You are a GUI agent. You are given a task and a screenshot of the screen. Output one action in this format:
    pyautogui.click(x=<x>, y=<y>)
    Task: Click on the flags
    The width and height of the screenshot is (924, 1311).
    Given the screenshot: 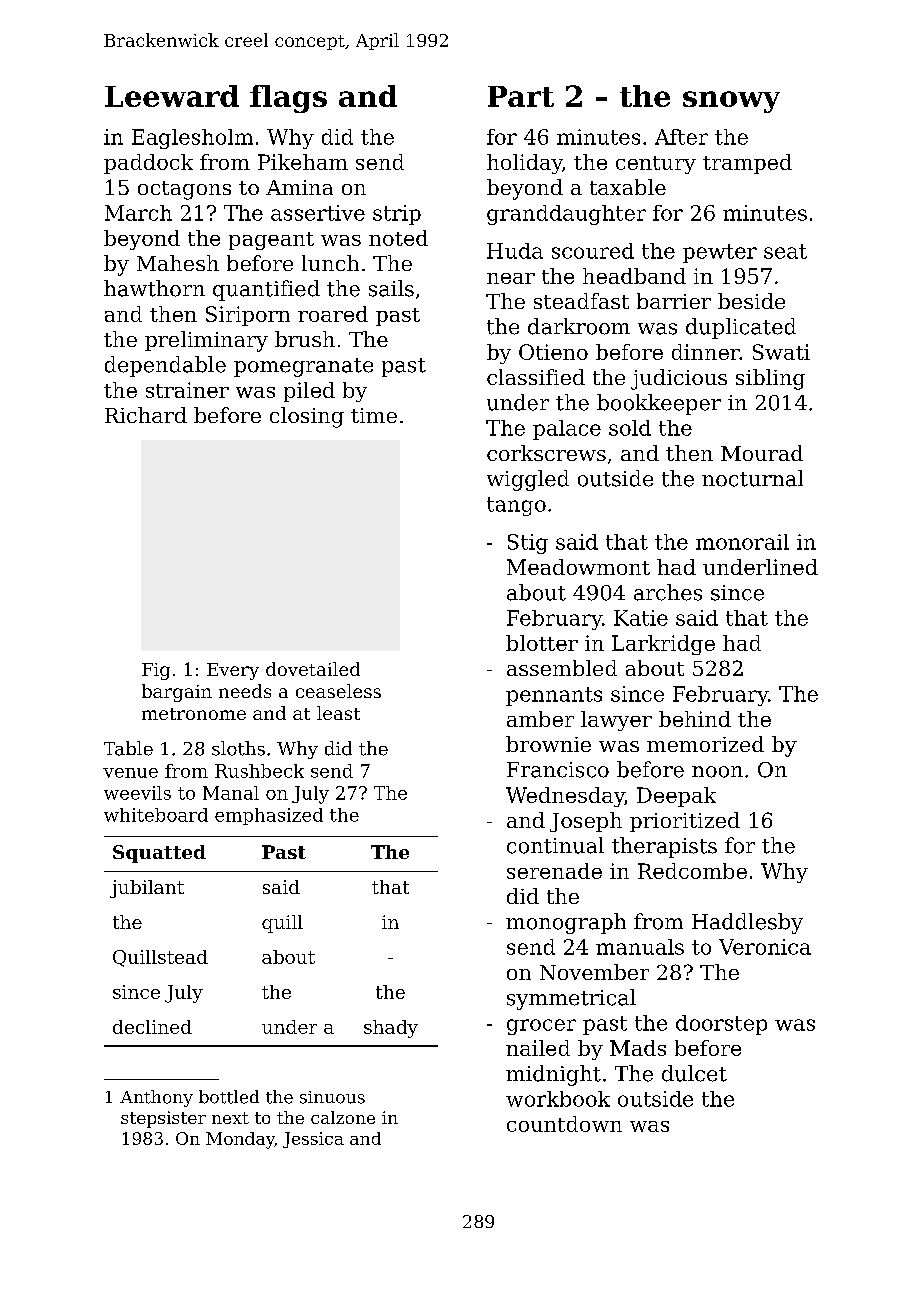 What is the action you would take?
    pyautogui.click(x=288, y=99)
